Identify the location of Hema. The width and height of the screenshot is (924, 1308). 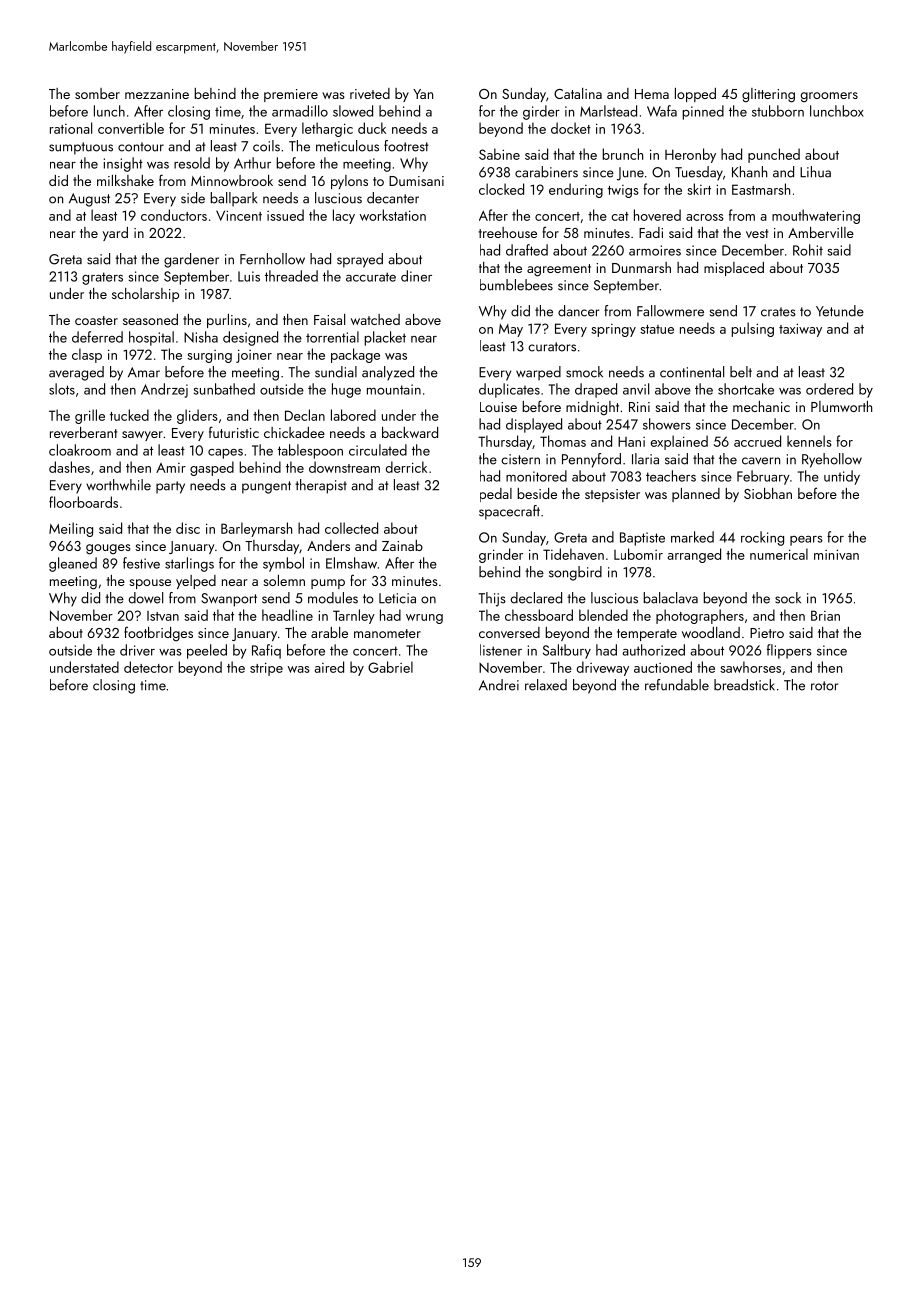
(652, 94).
